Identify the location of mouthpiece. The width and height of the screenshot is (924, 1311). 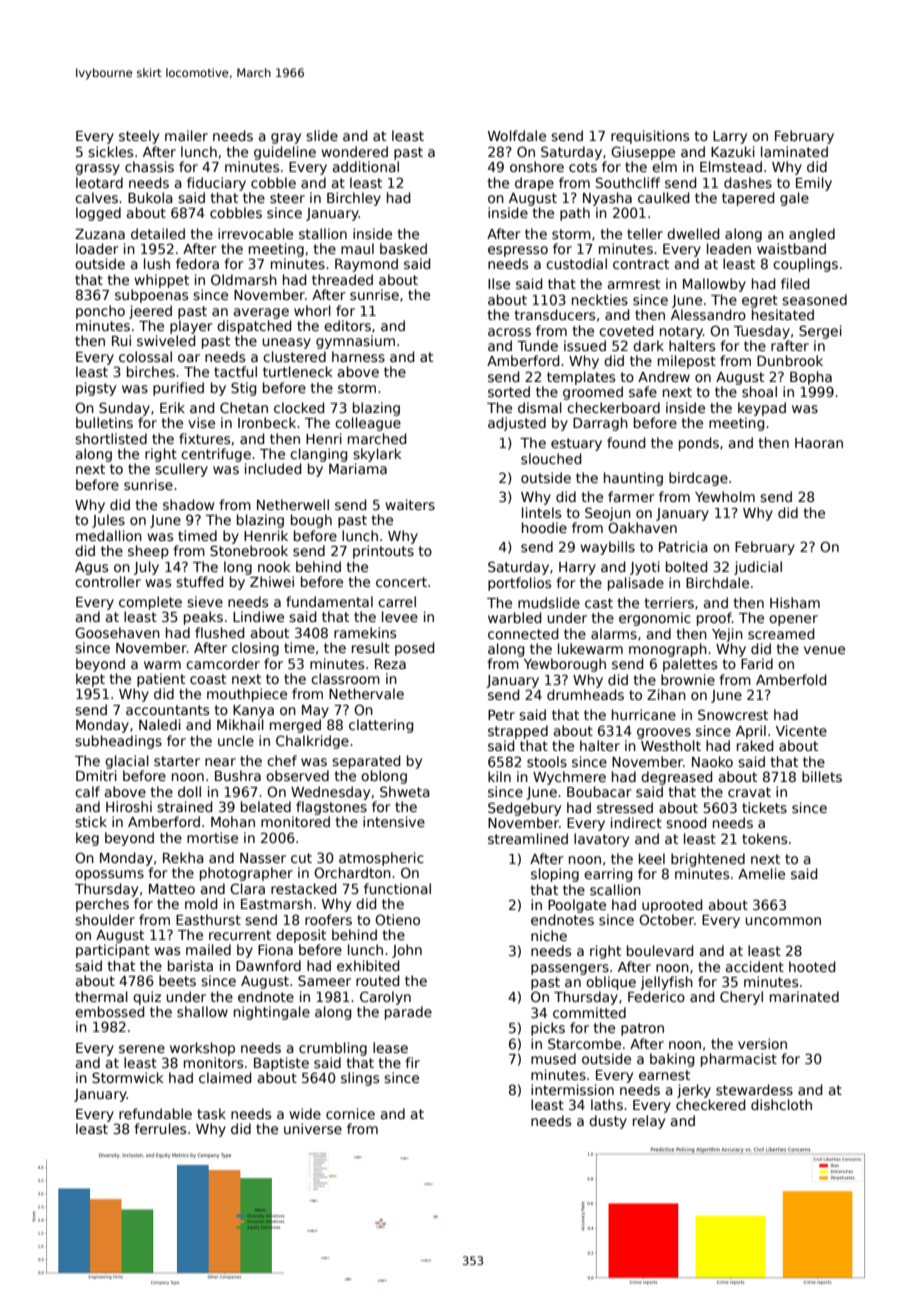
(247, 695).
